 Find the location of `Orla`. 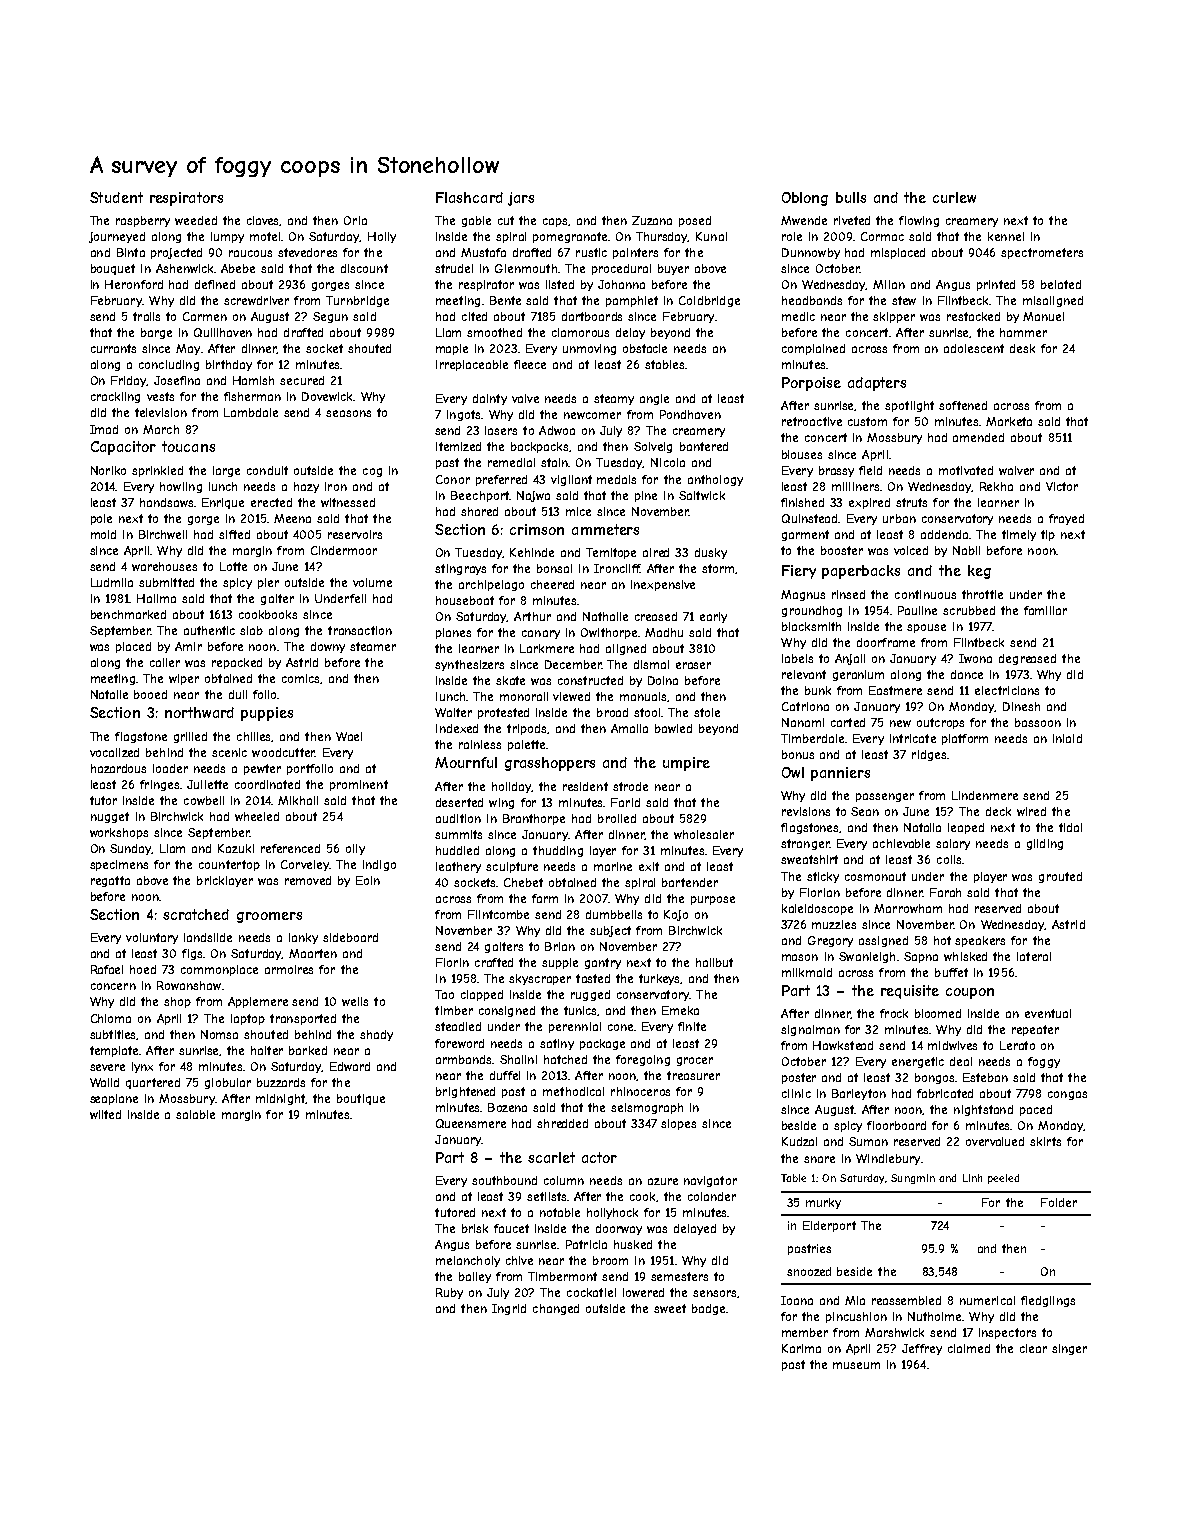

Orla is located at coordinates (355, 220).
